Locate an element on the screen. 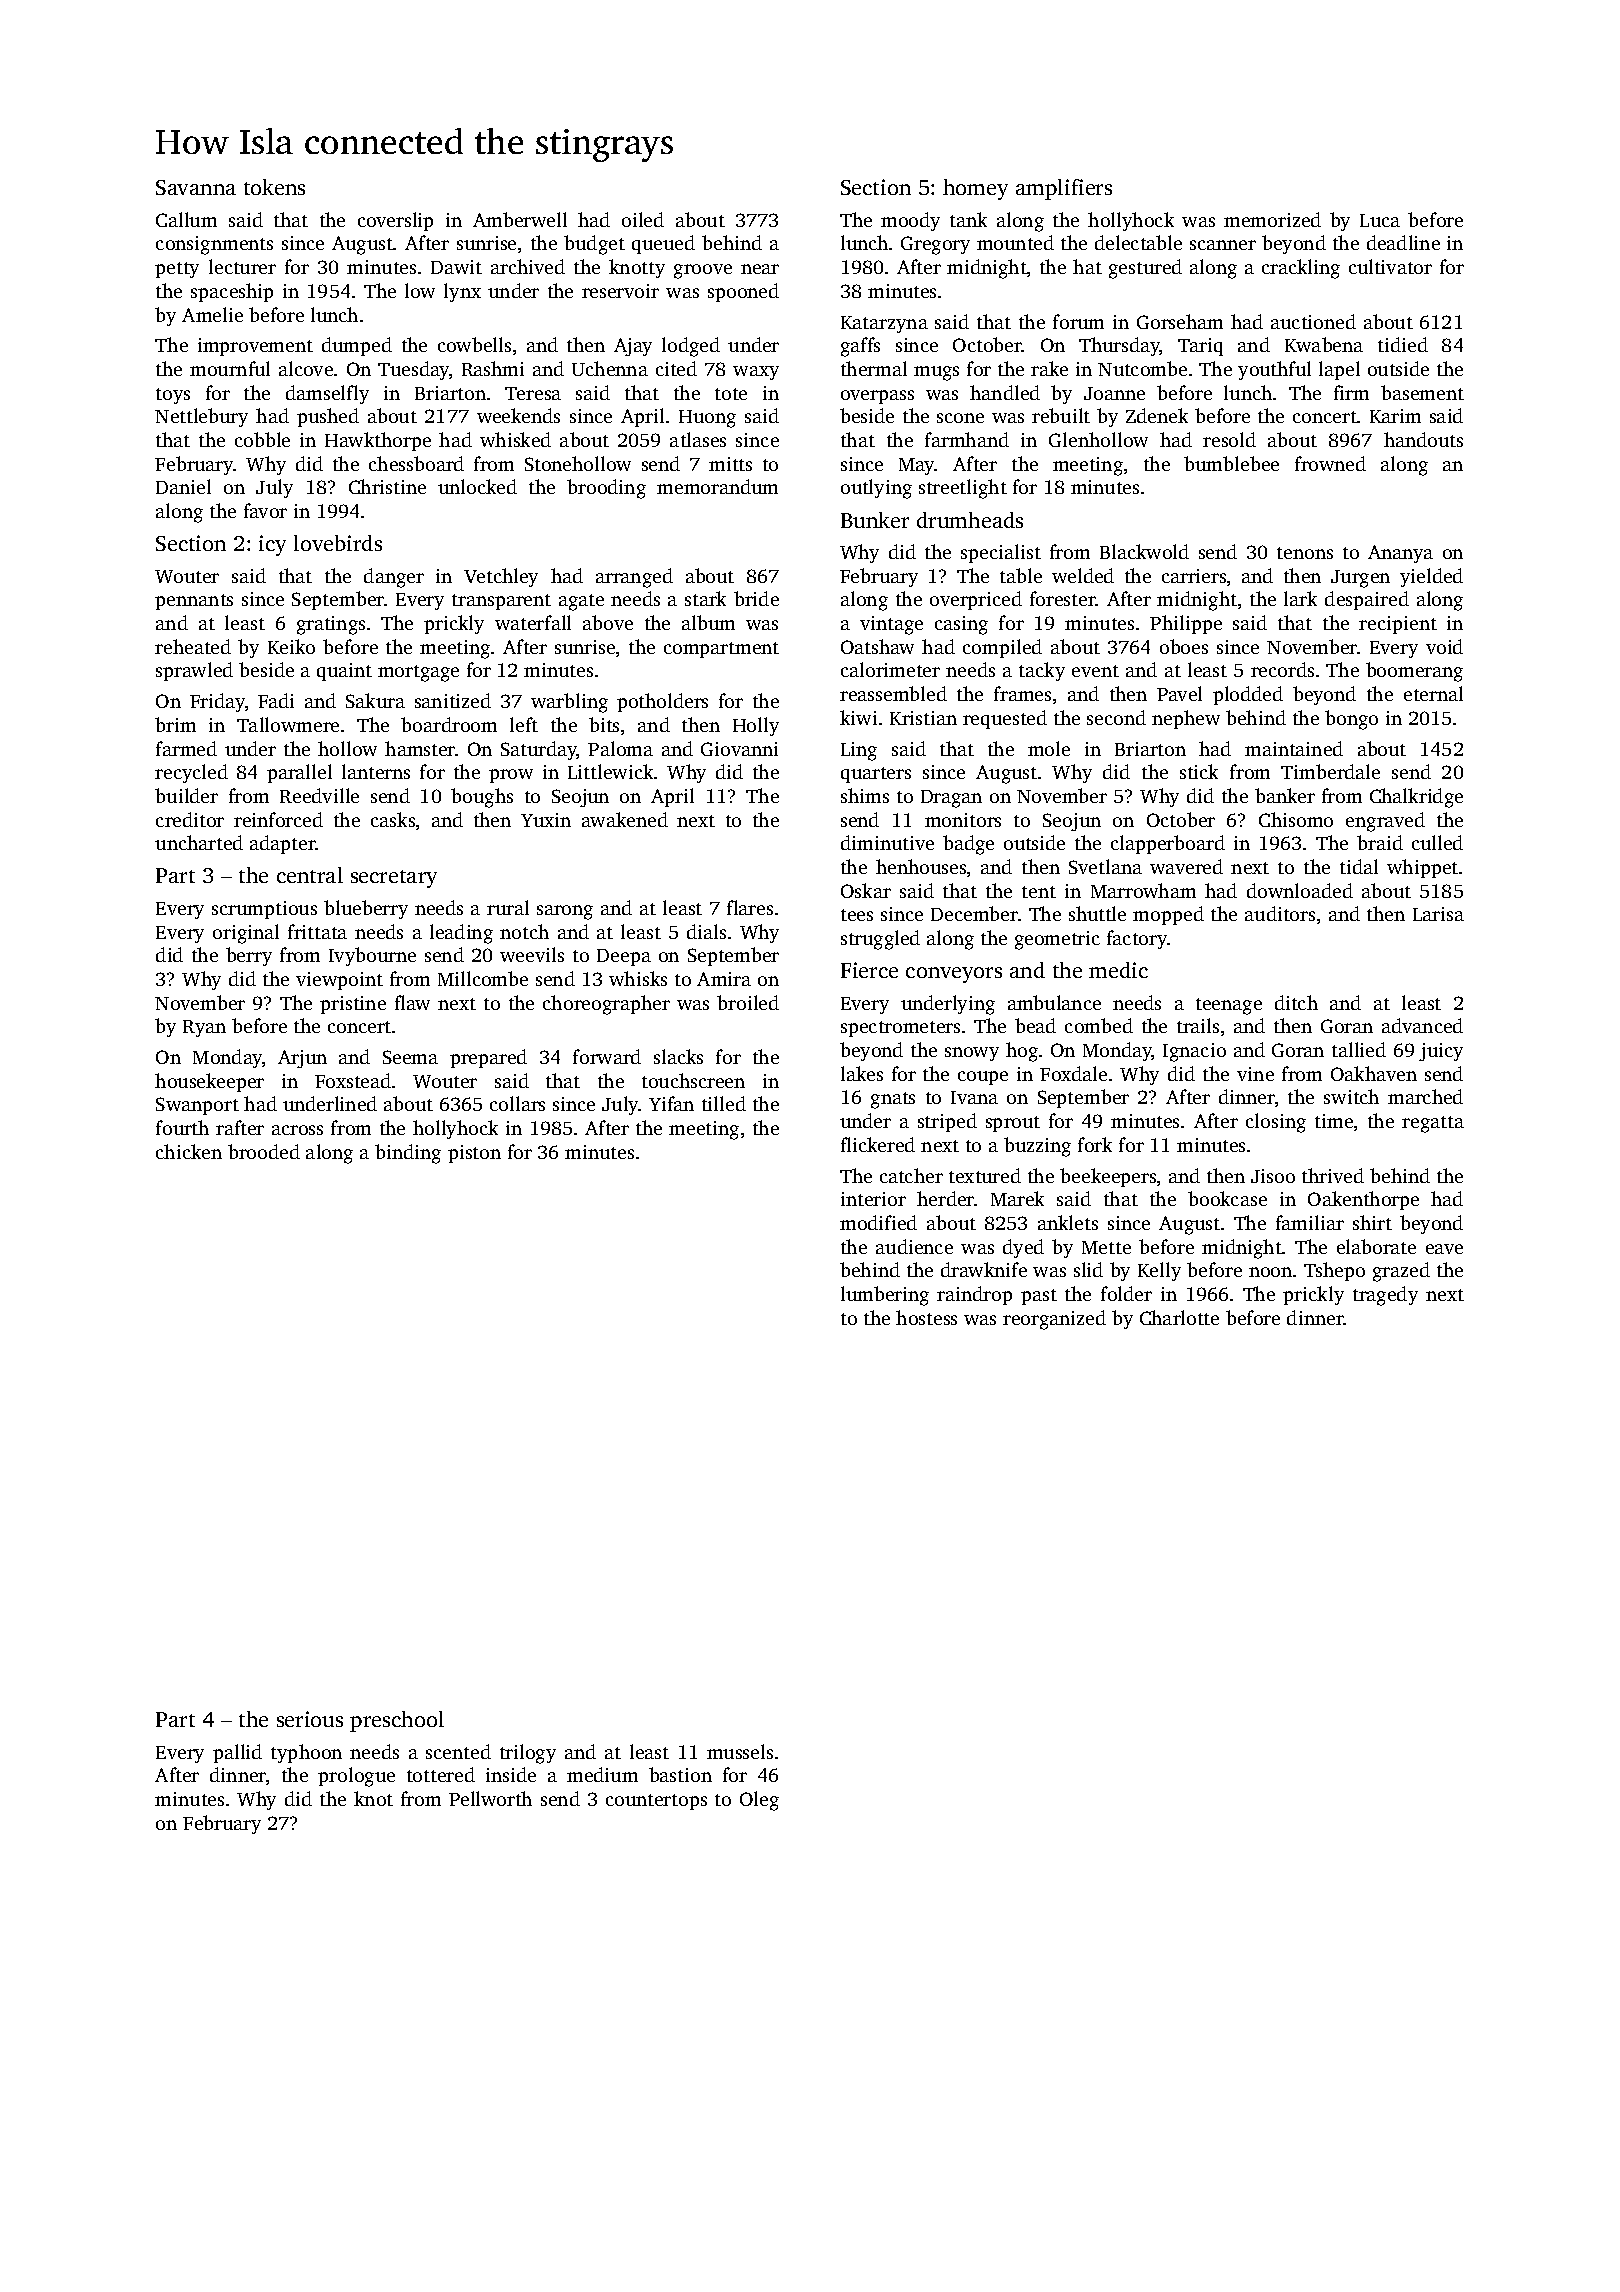  near is located at coordinates (760, 269).
